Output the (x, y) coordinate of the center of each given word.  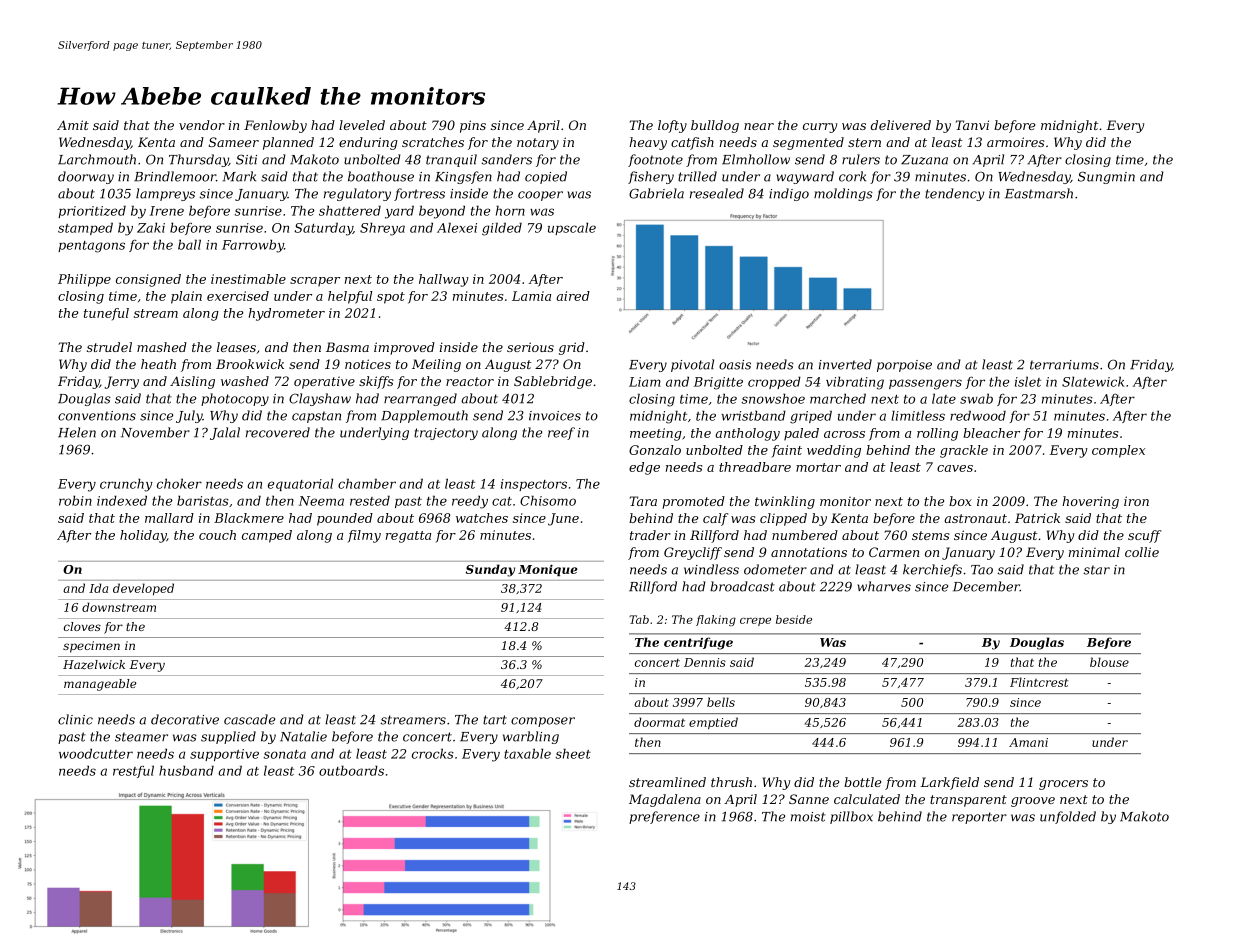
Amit (73, 125)
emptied (713, 723)
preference (664, 817)
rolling (937, 434)
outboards (351, 770)
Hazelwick (94, 665)
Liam (645, 382)
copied (546, 177)
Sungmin (1106, 177)
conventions (97, 416)
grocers (1063, 785)
